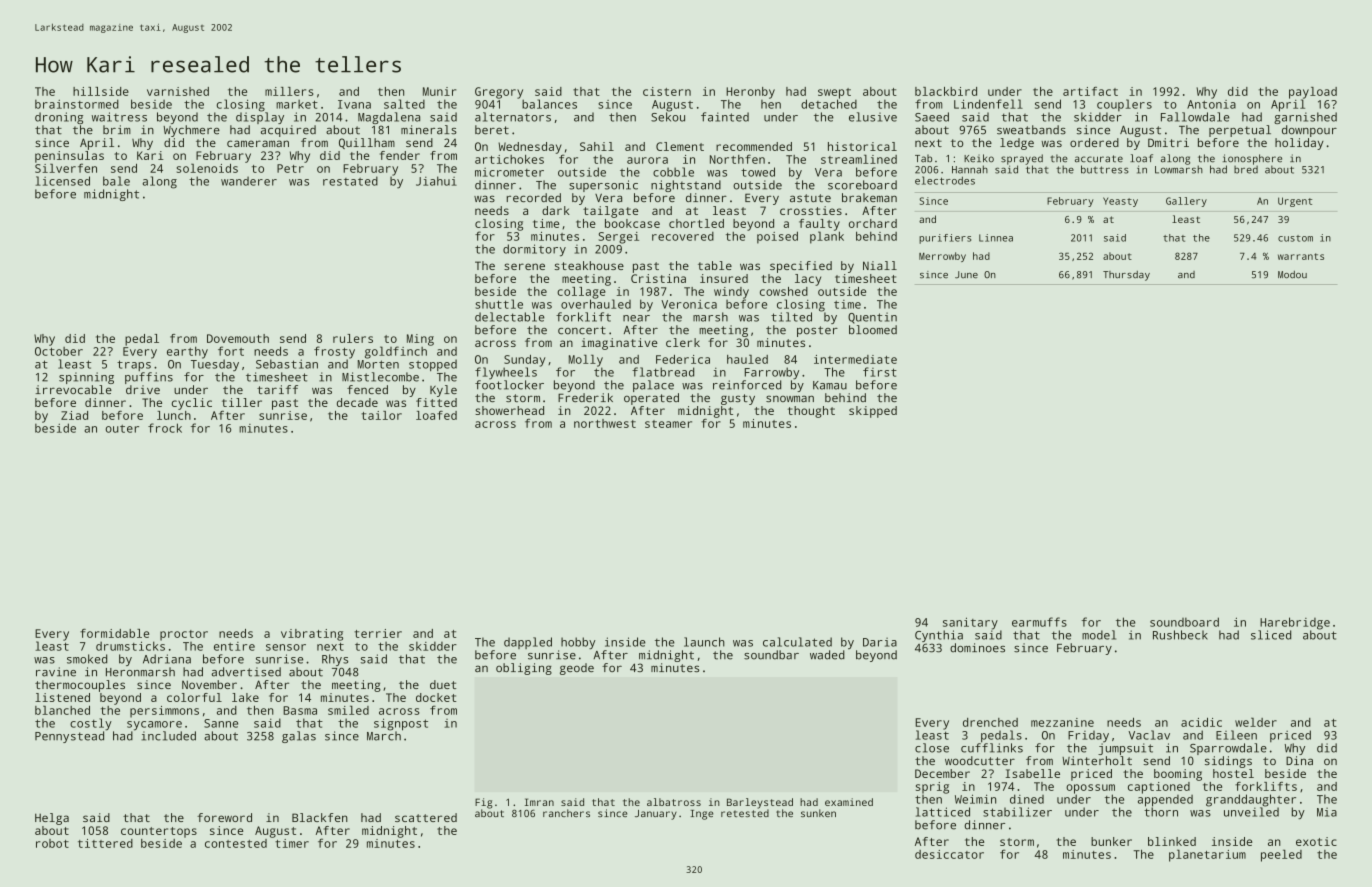 The width and height of the screenshot is (1372, 887). Describe the element at coordinates (101, 91) in the screenshot. I see `hillside` at that location.
